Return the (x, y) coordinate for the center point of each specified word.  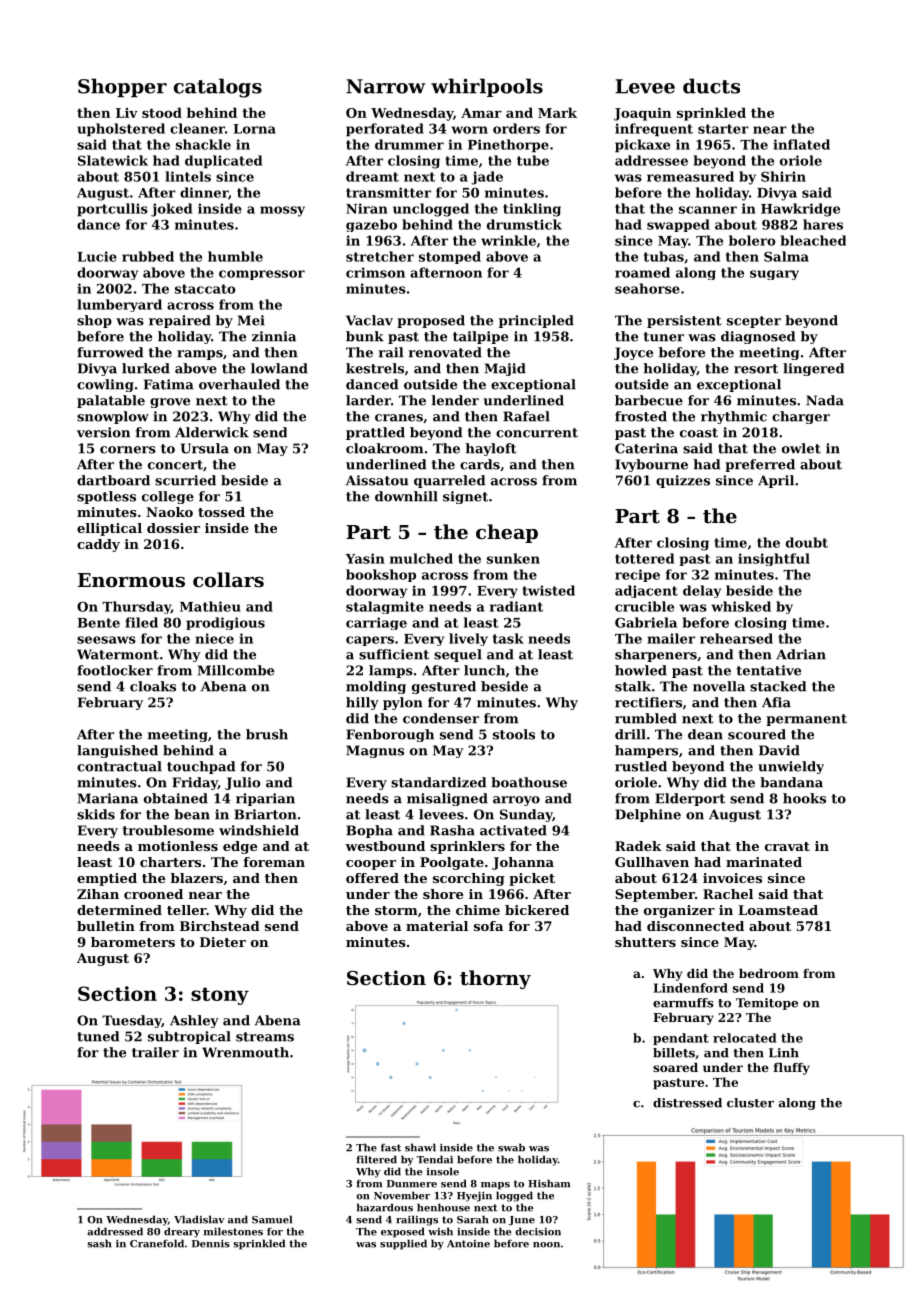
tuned (98, 1036)
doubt (807, 542)
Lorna (255, 129)
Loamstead (778, 910)
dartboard (113, 480)
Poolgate (452, 863)
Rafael (526, 416)
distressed (687, 1103)
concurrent (537, 433)
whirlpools (487, 87)
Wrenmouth (245, 1052)
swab (511, 1147)
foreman (274, 862)
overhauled (239, 384)
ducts (711, 86)
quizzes (683, 481)
